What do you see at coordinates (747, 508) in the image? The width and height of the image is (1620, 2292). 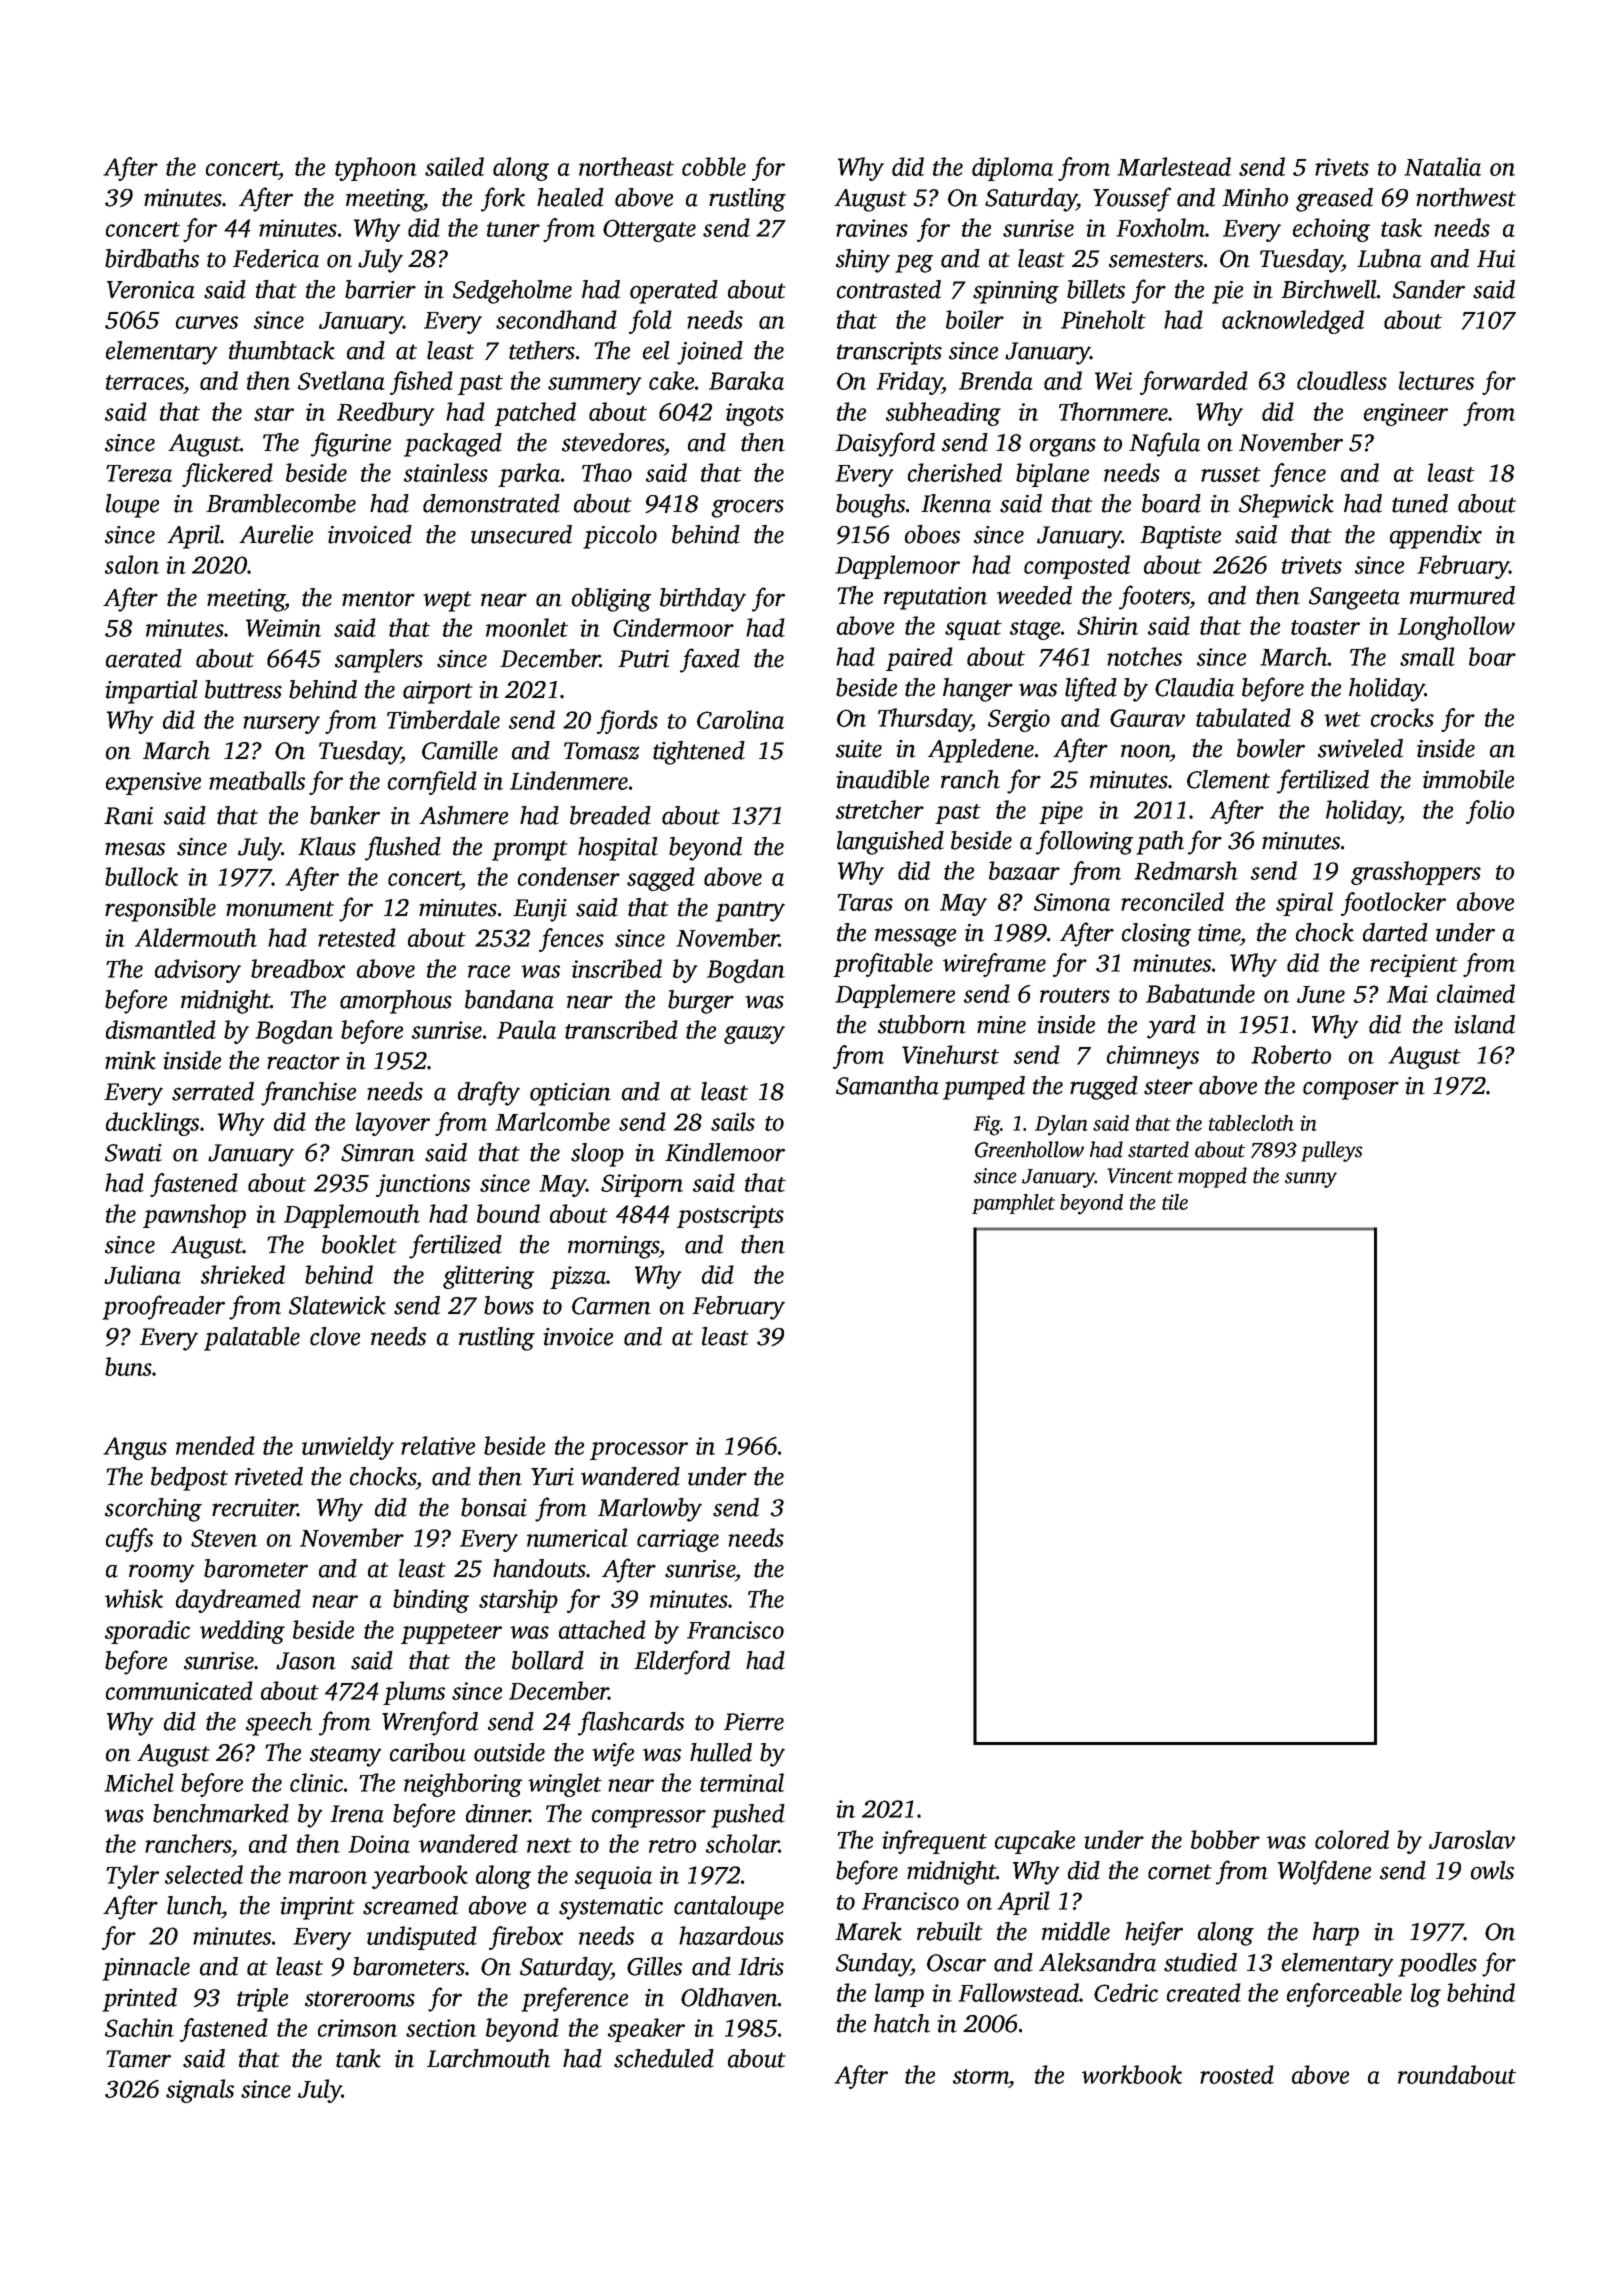 I see `grocers` at bounding box center [747, 508].
